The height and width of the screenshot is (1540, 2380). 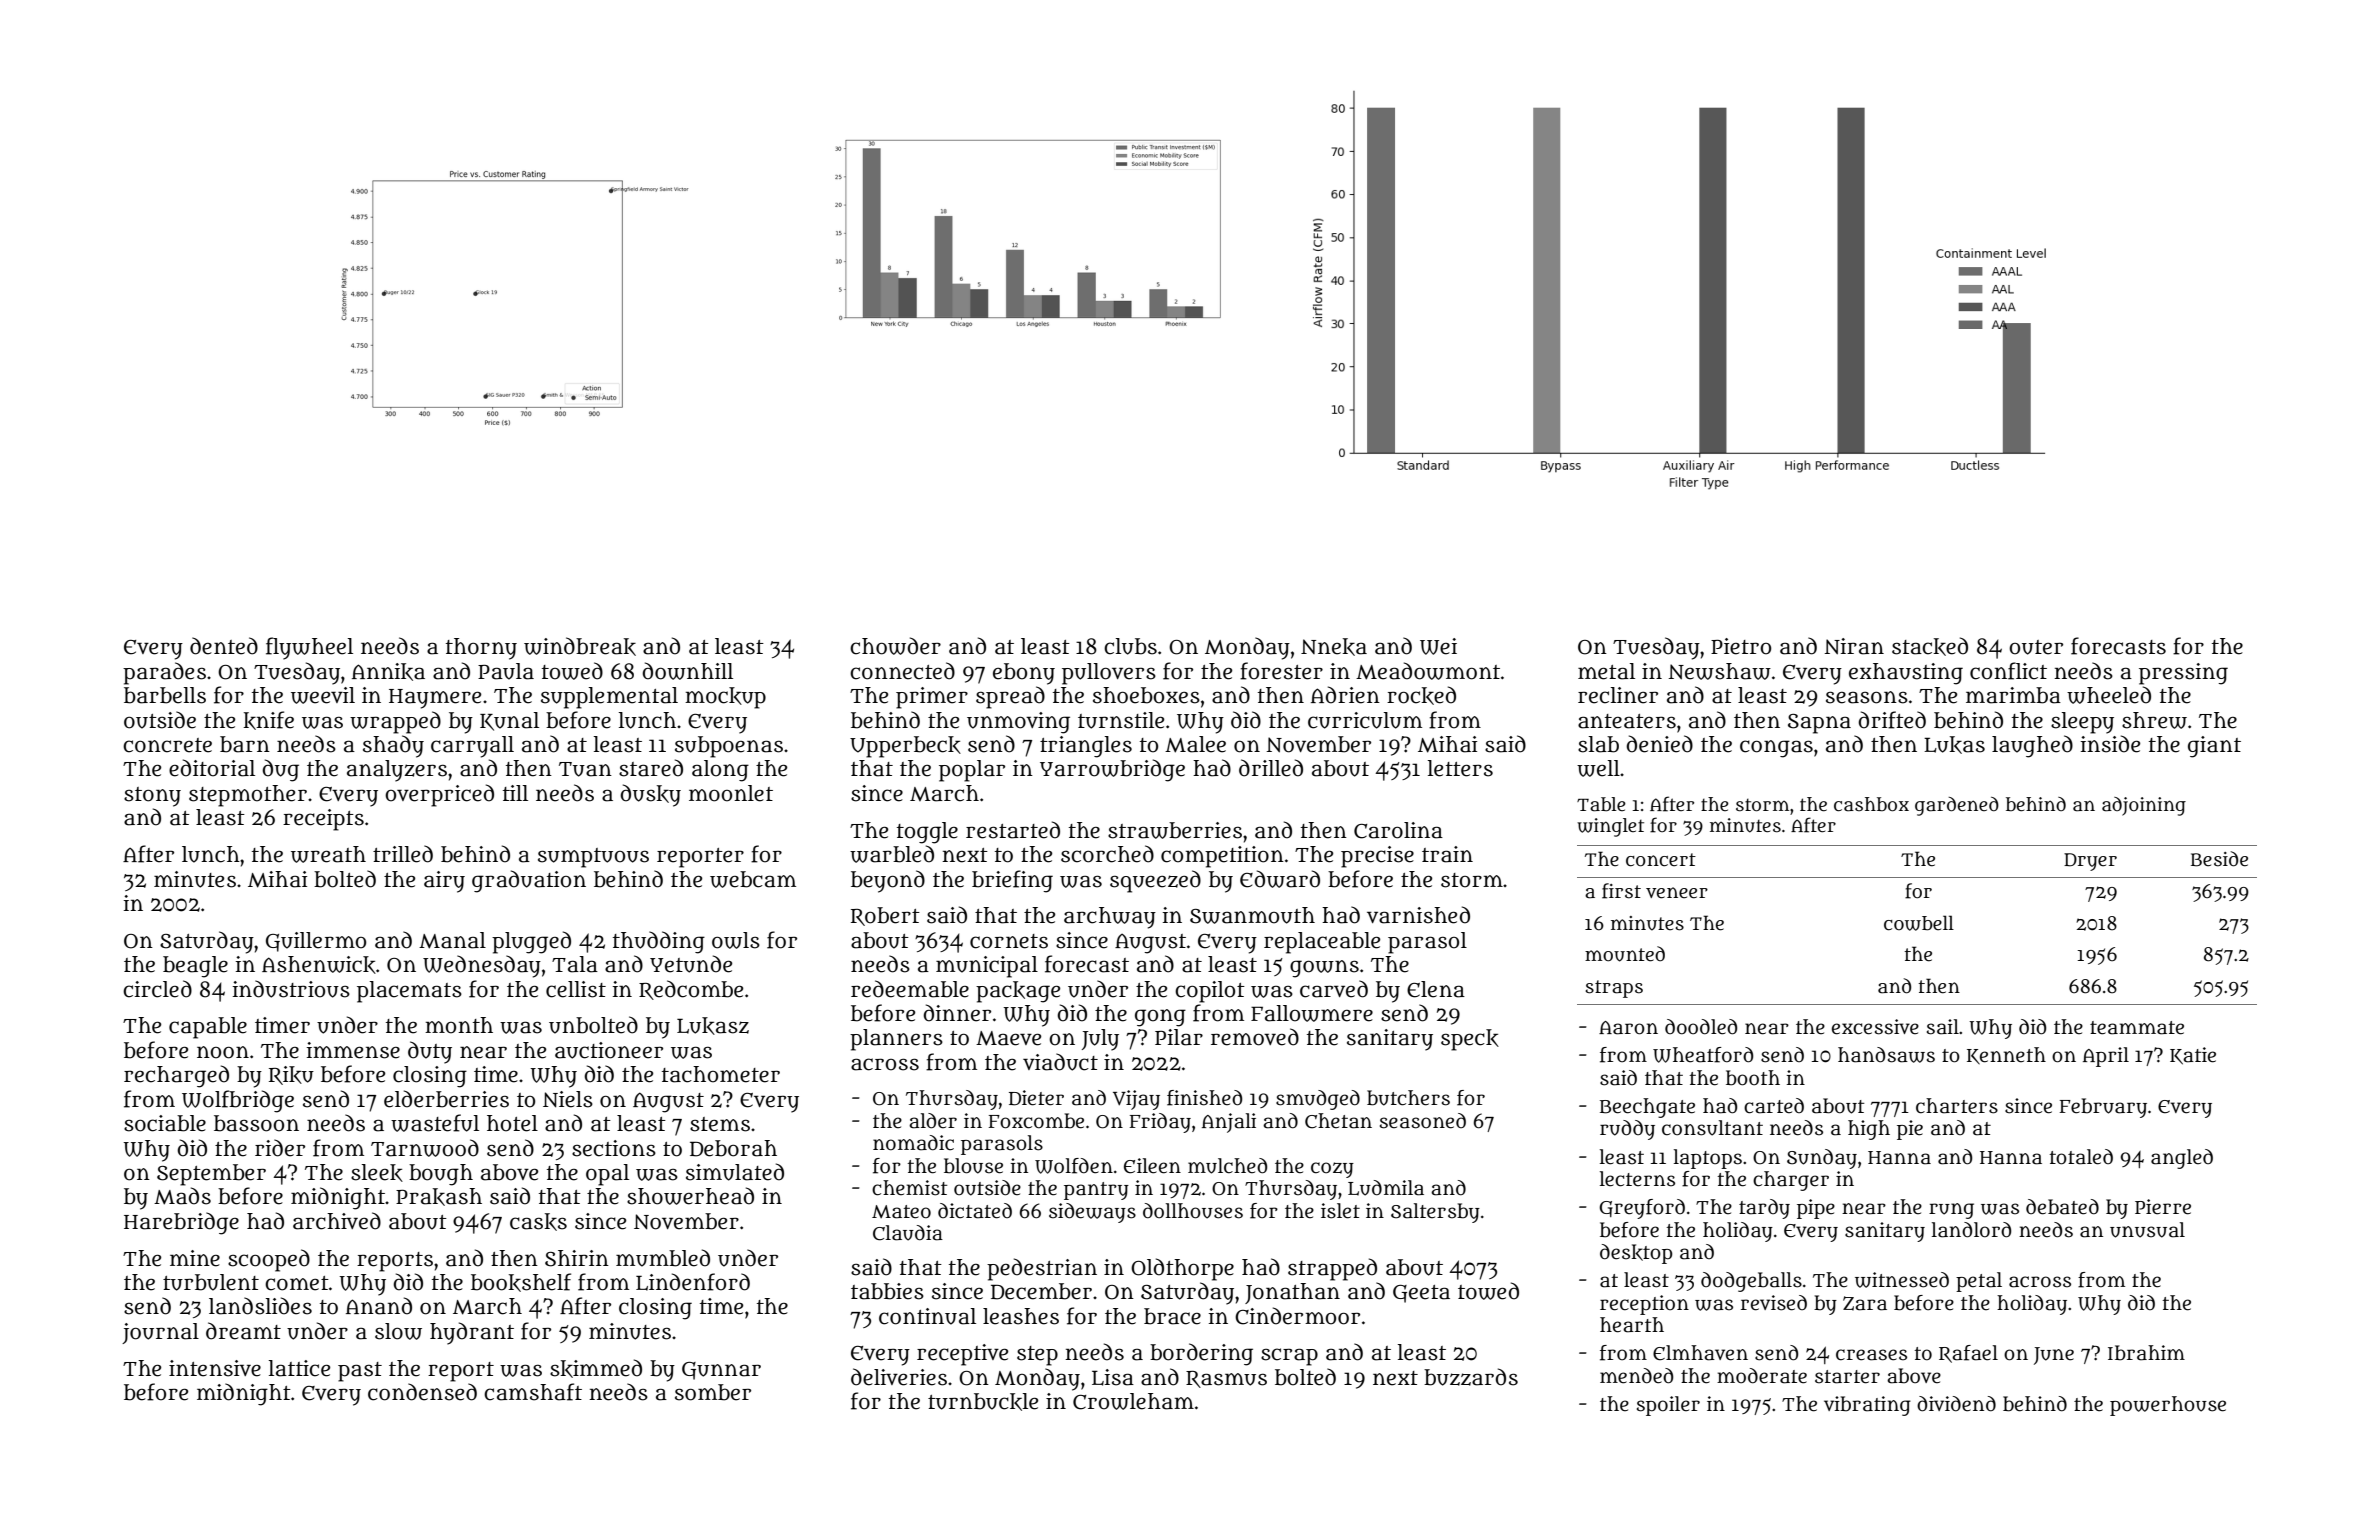 I want to click on Niels, so click(x=568, y=1099).
